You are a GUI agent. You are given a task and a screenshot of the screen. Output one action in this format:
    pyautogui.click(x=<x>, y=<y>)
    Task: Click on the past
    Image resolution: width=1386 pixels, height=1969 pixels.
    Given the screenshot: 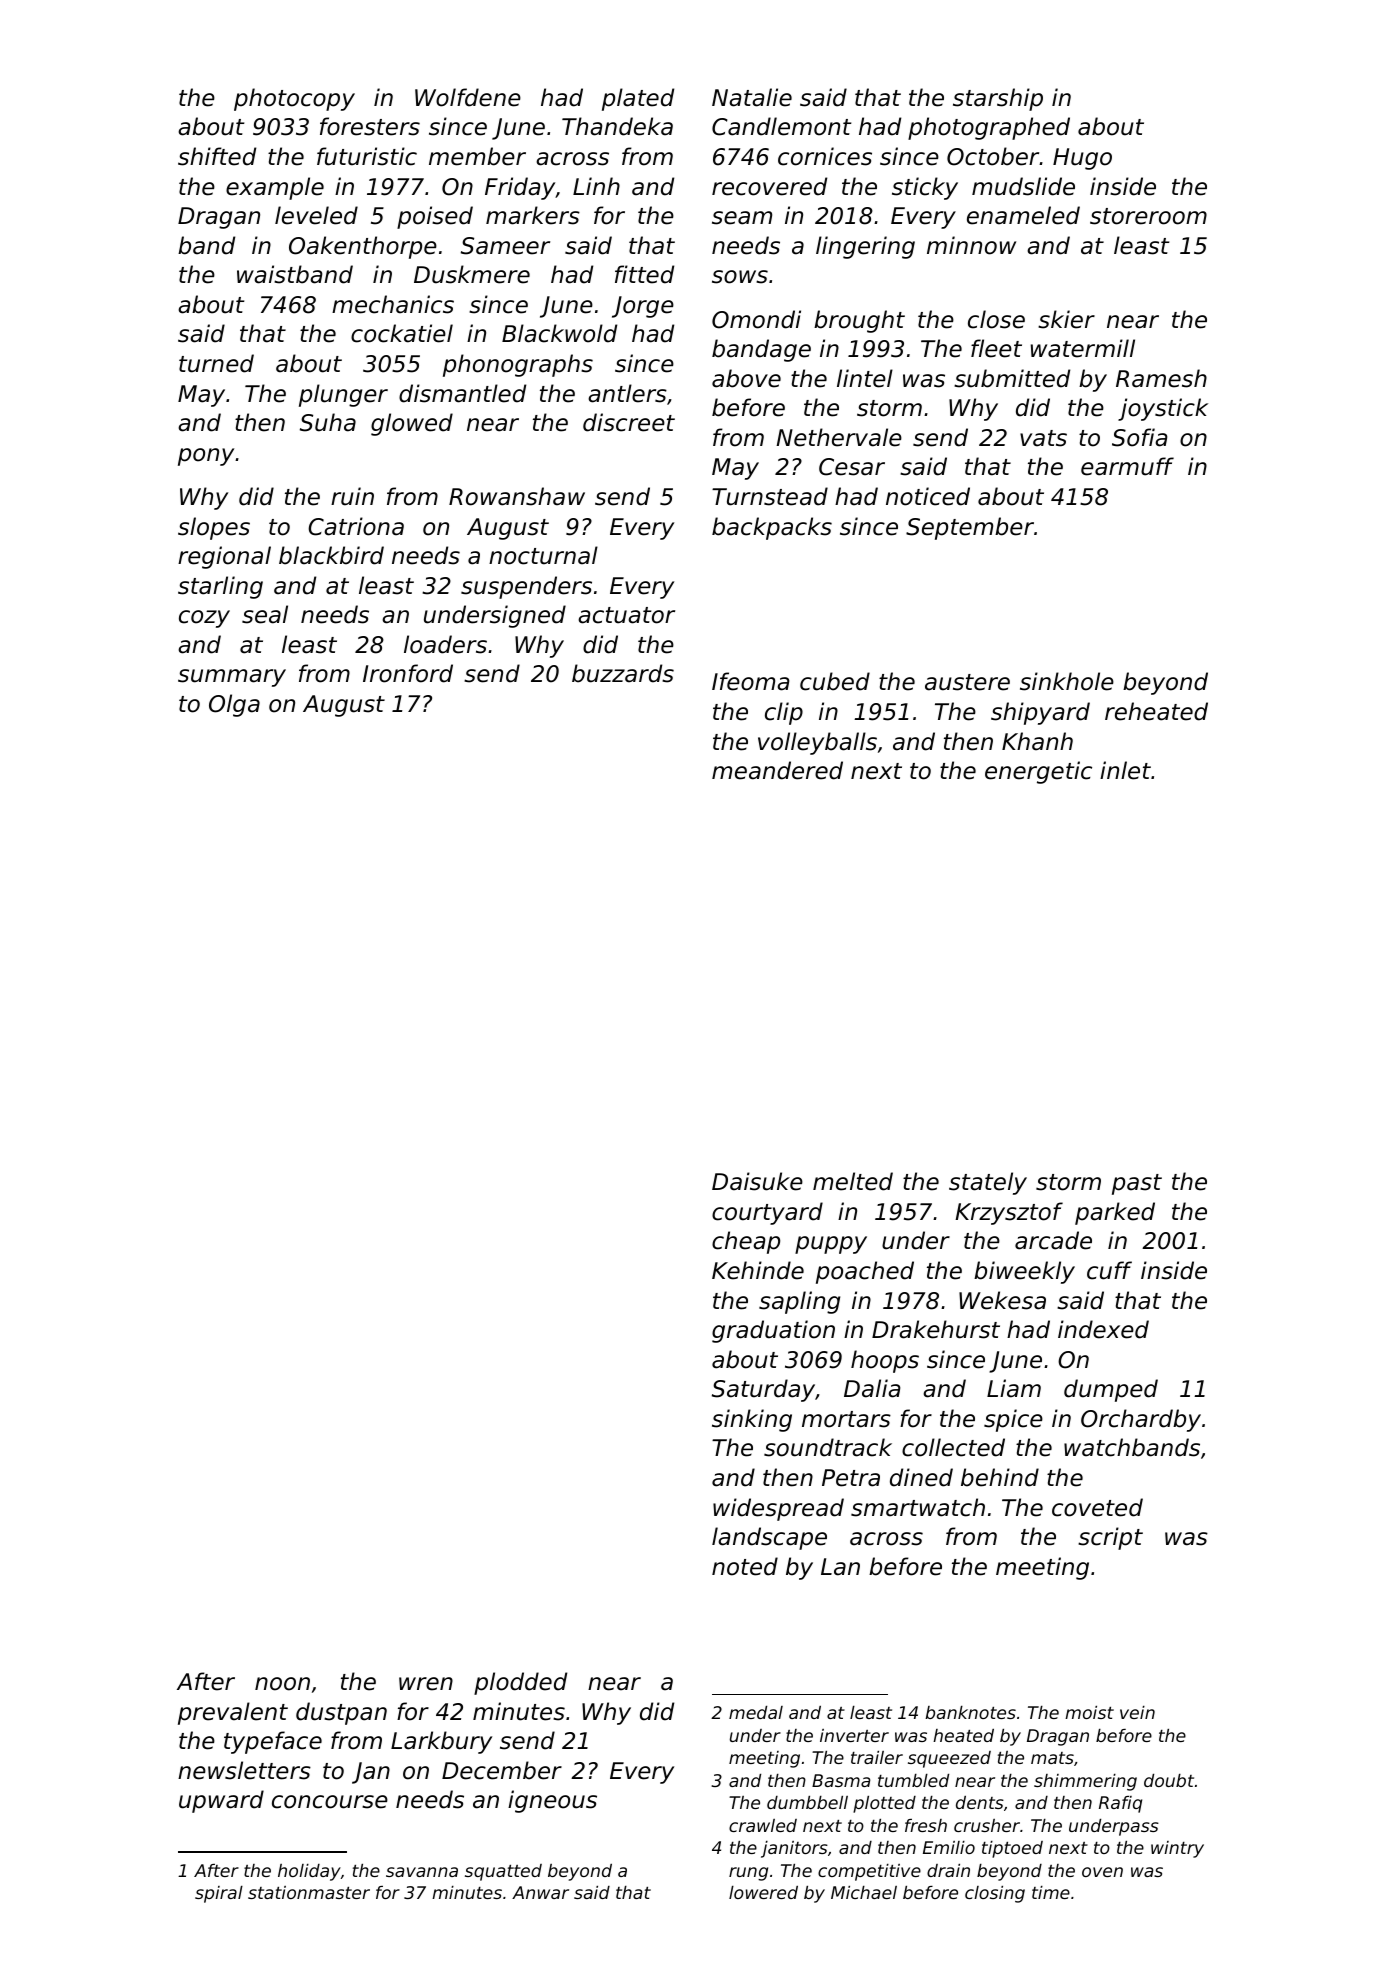 What is the action you would take?
    pyautogui.click(x=1137, y=1184)
